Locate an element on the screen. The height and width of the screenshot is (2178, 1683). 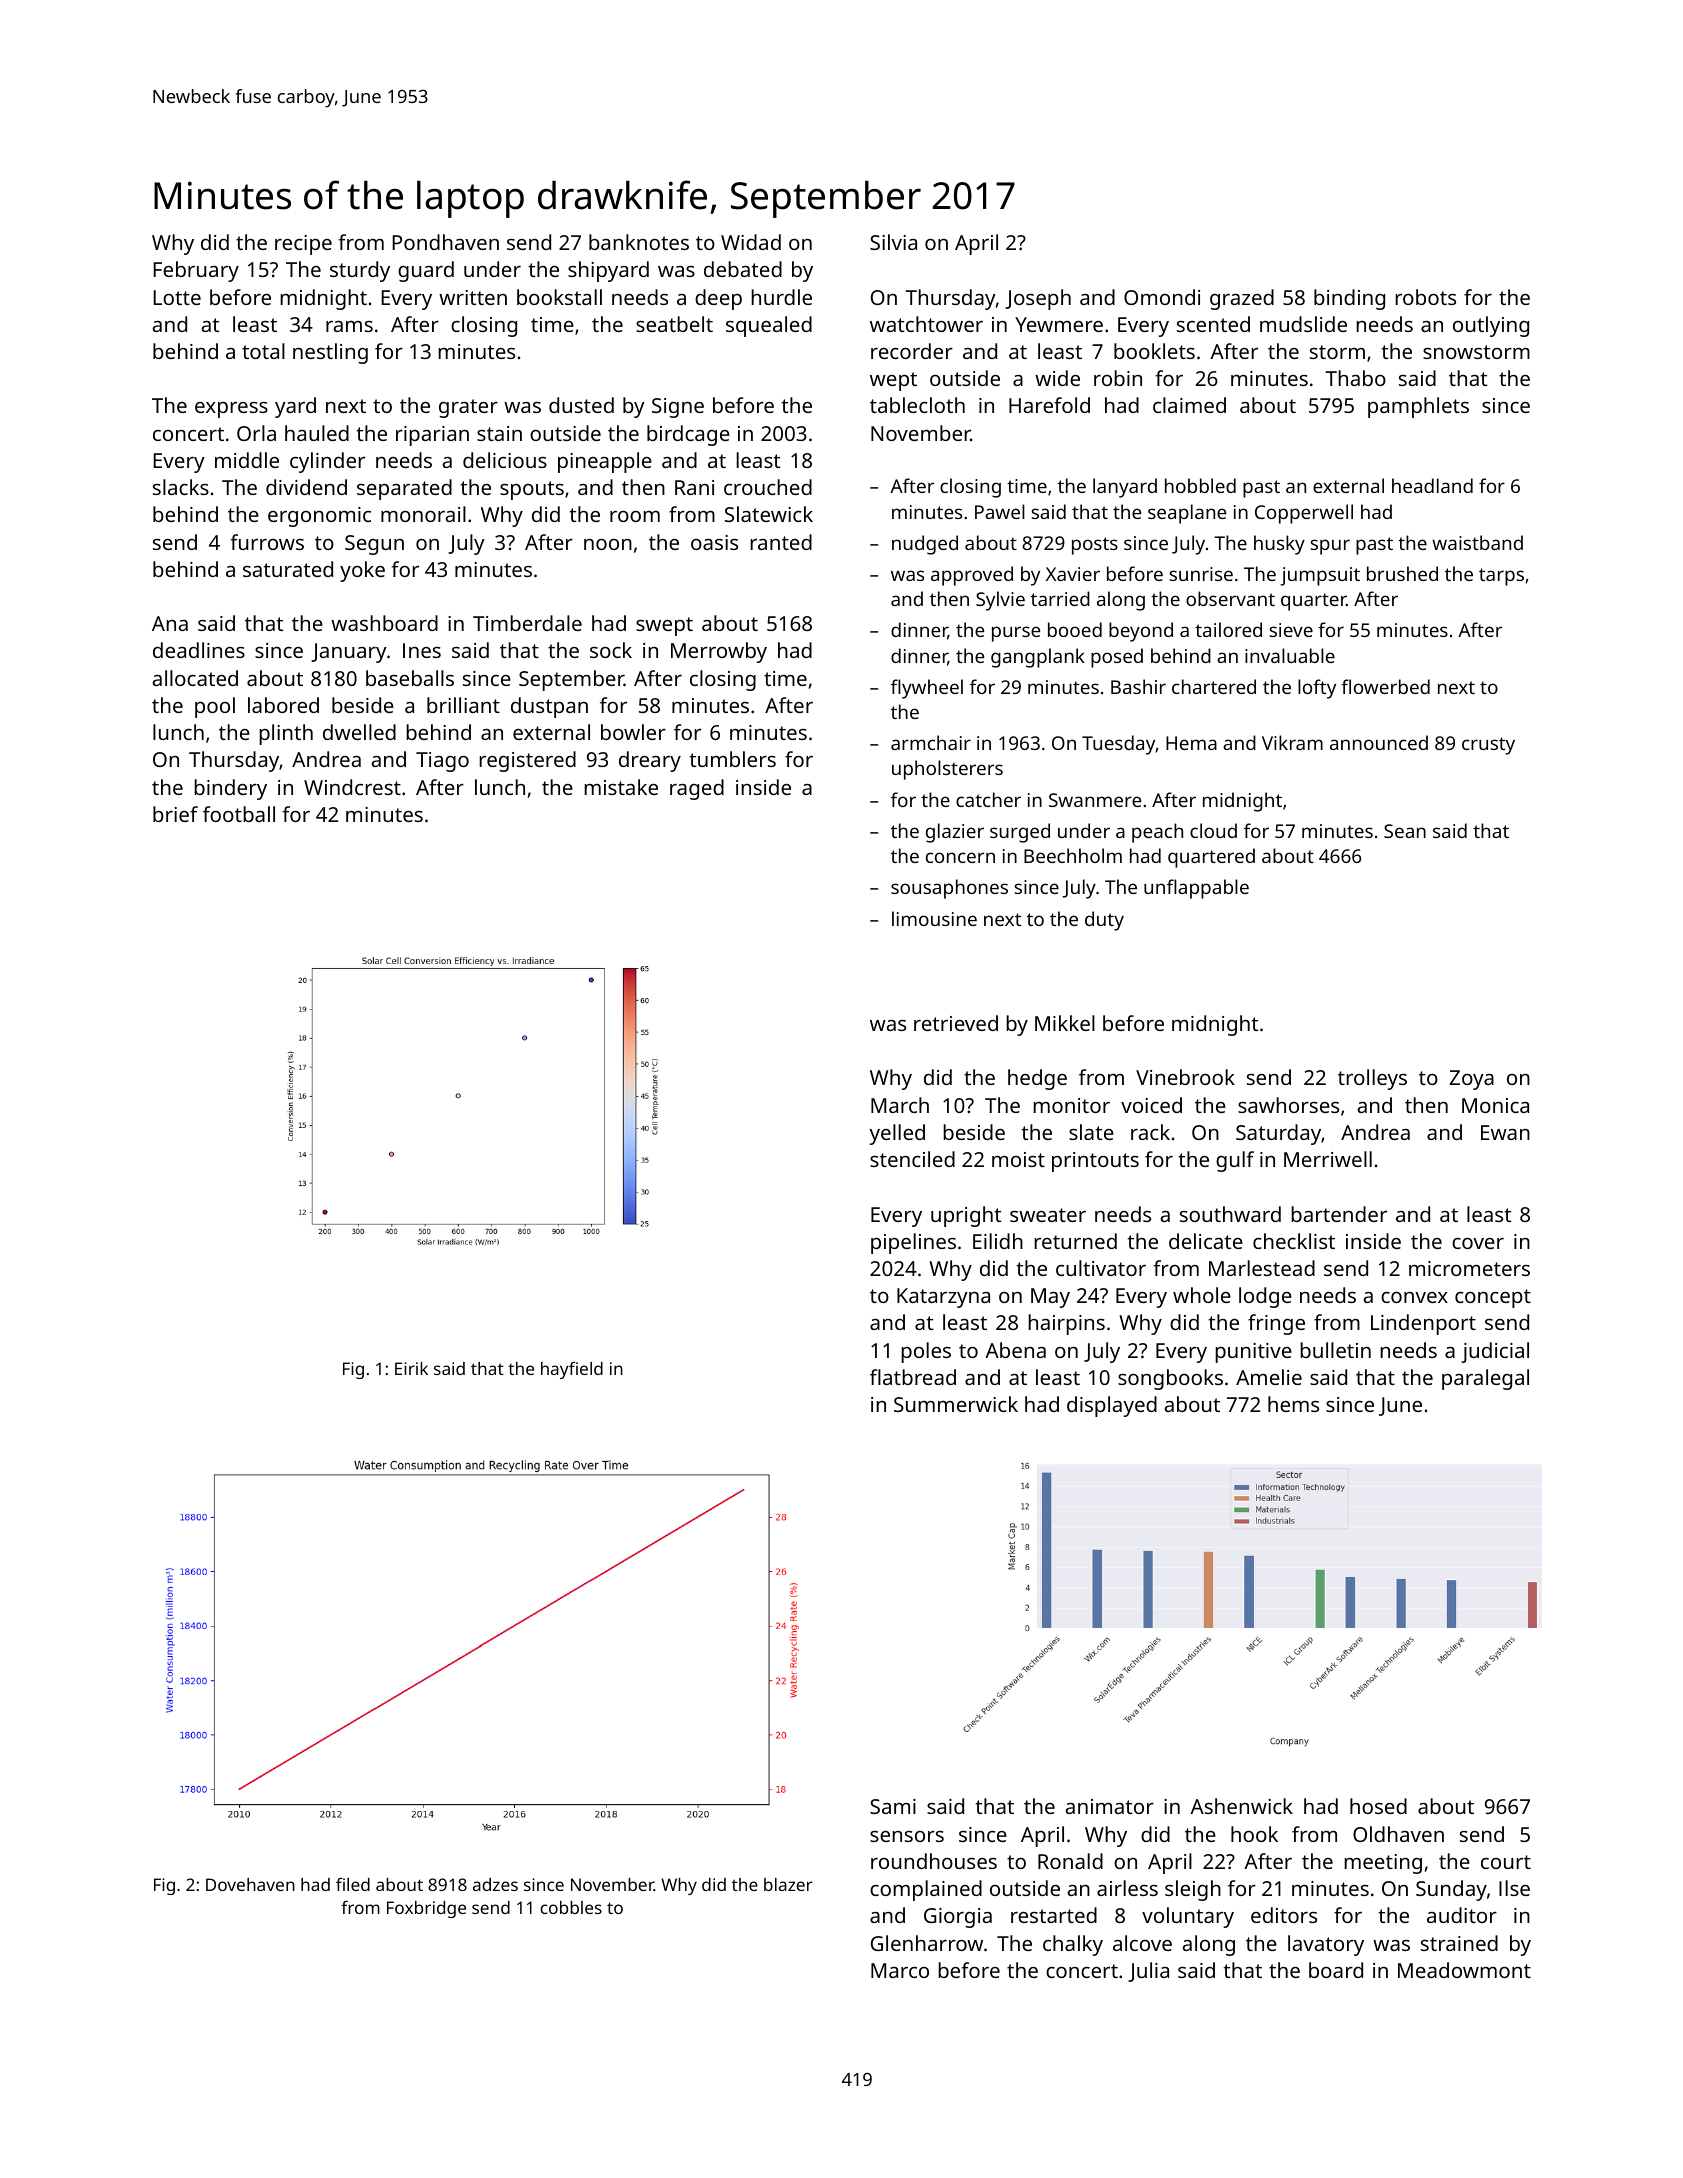
Silvia is located at coordinates (893, 242).
